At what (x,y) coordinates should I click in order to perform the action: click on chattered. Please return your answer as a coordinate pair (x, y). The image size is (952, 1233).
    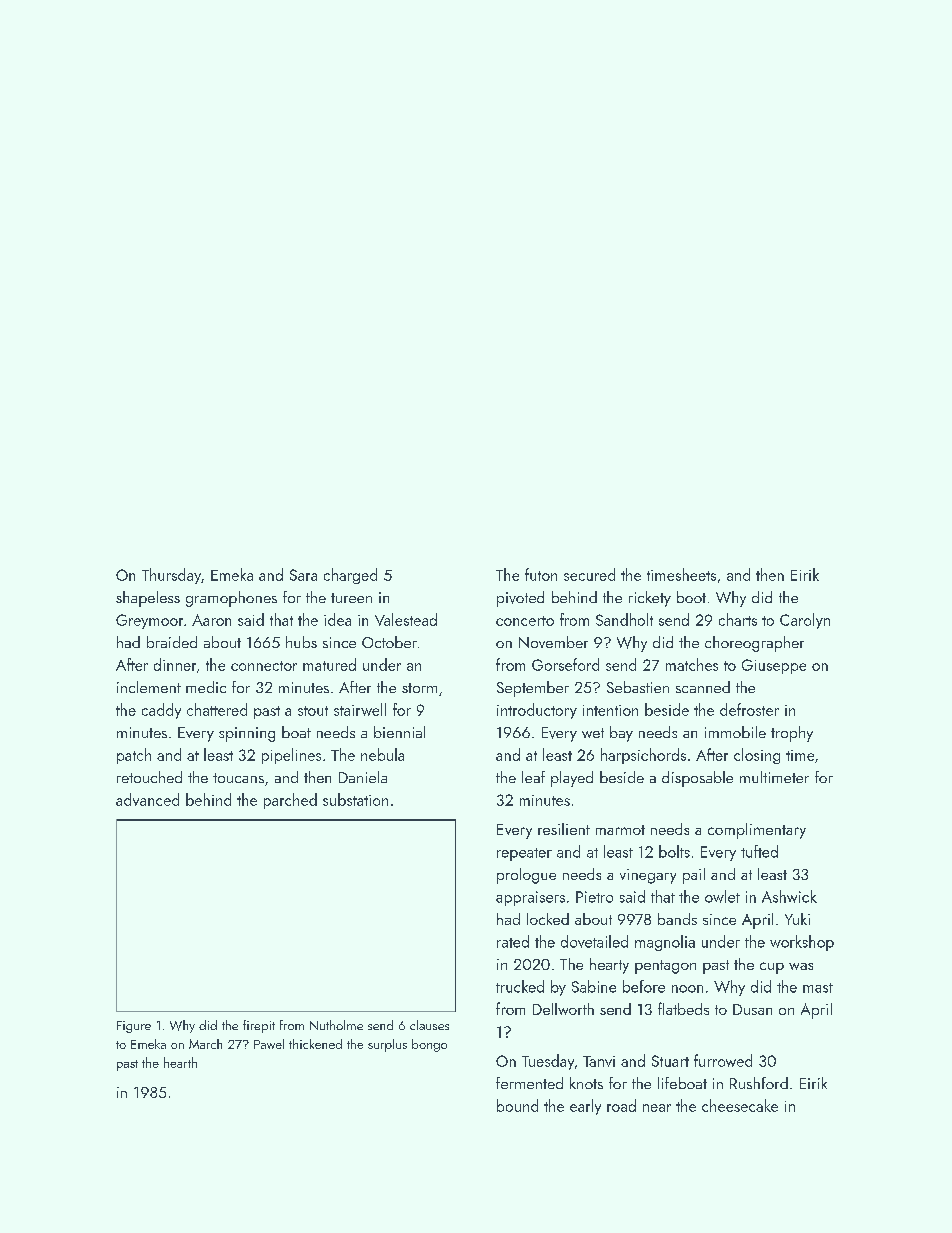
    Looking at the image, I should click on (217, 709).
